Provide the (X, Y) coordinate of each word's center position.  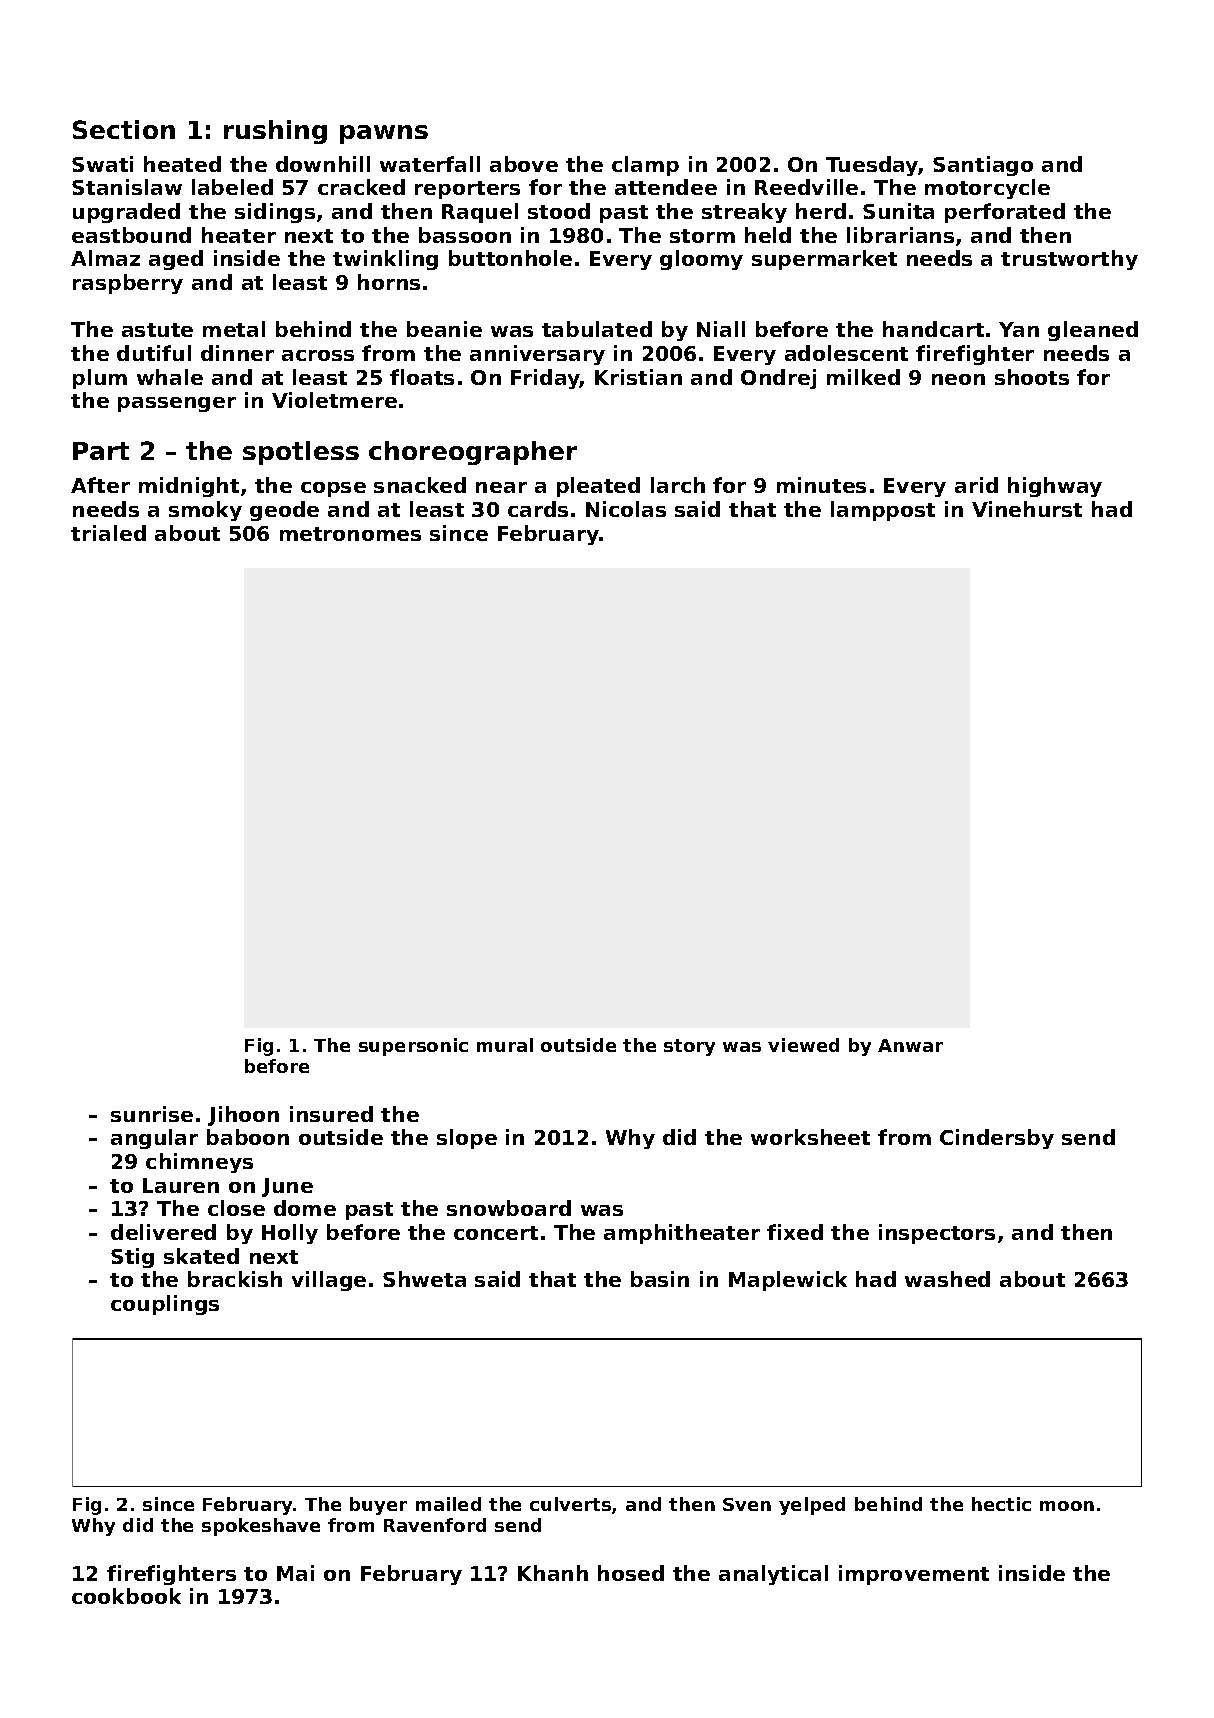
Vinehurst (1027, 509)
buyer (378, 1506)
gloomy (701, 260)
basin (660, 1279)
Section (124, 129)
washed (947, 1279)
